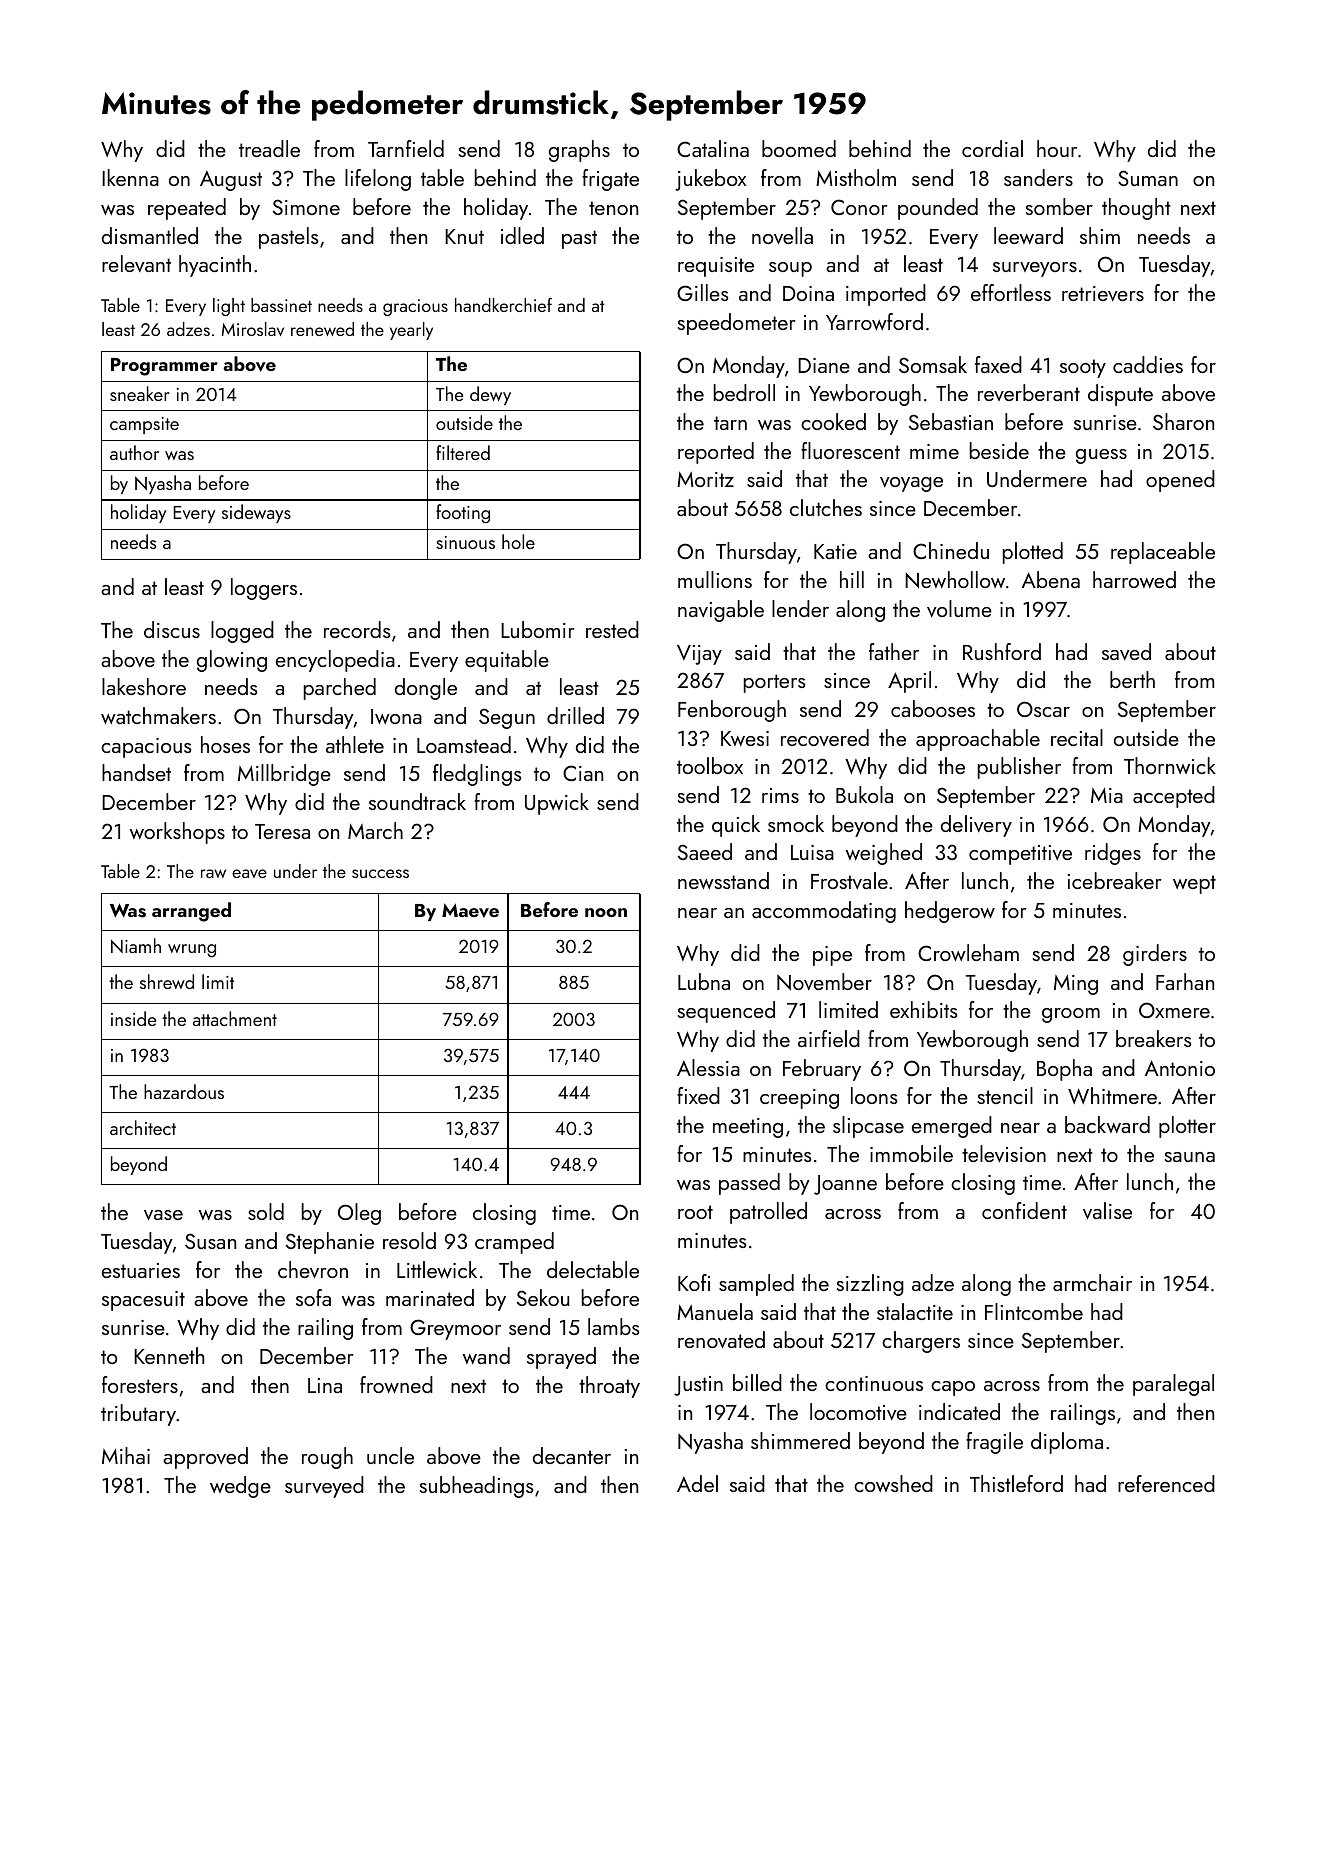 This screenshot has height=1863, width=1317. Describe the element at coordinates (463, 514) in the screenshot. I see `footing` at that location.
